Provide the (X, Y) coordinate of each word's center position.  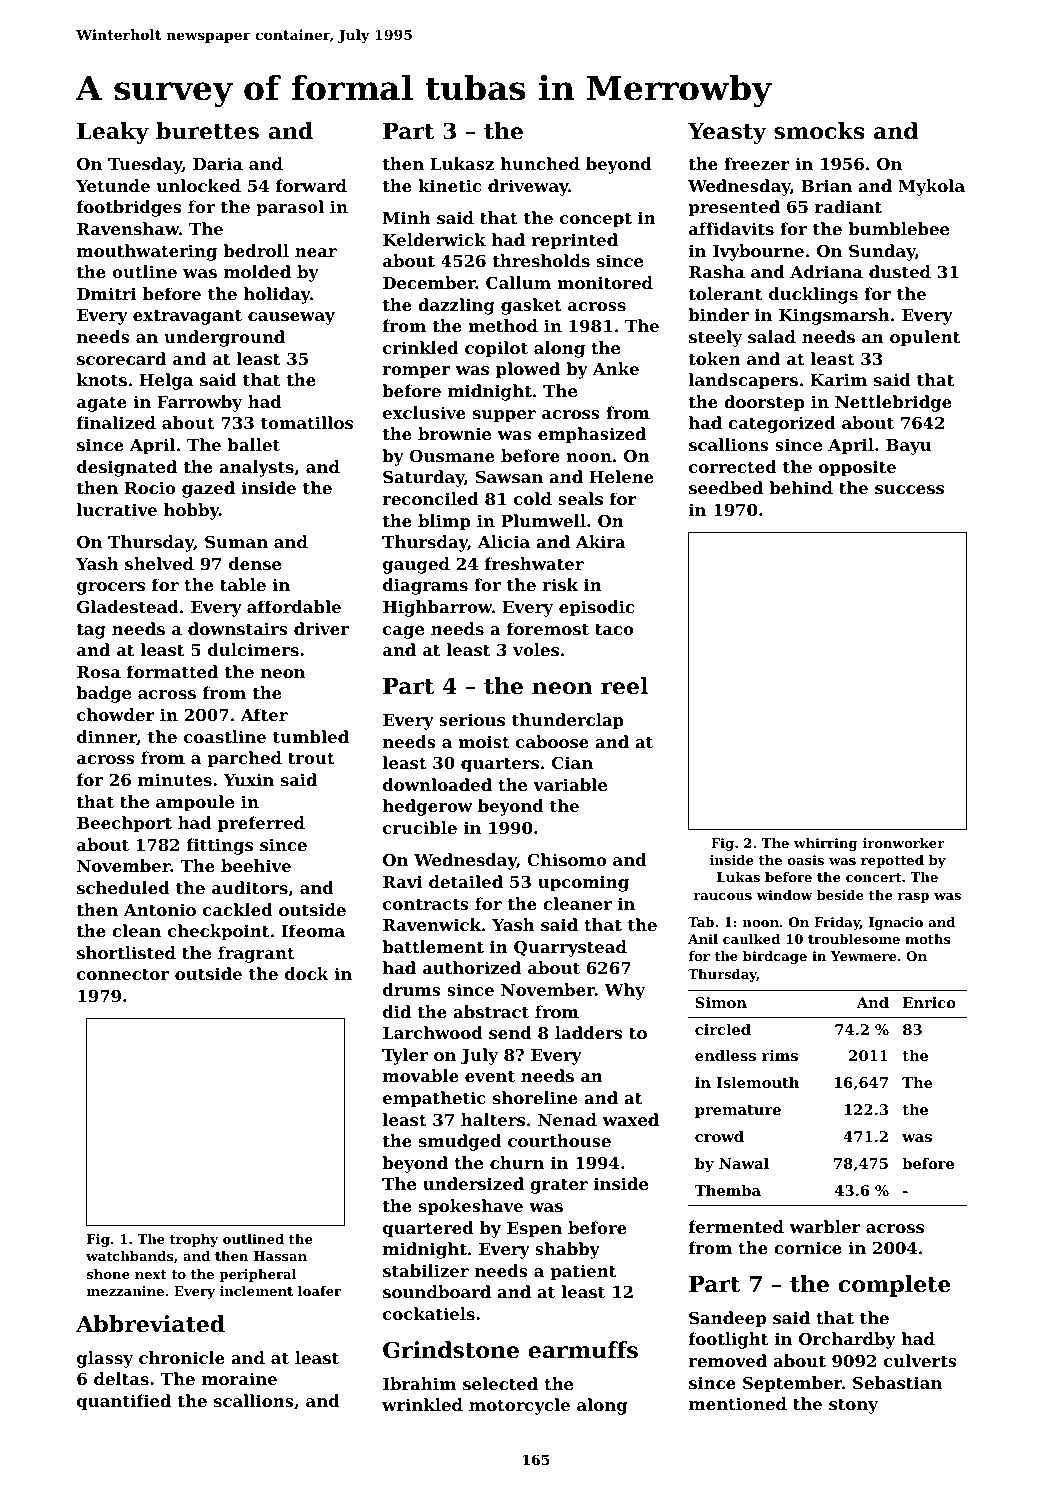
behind (801, 487)
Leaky (113, 133)
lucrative (117, 509)
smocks (819, 131)
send (510, 1032)
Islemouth (758, 1082)
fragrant (256, 954)
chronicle (182, 1357)
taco (614, 629)
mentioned (738, 1403)
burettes (207, 131)
